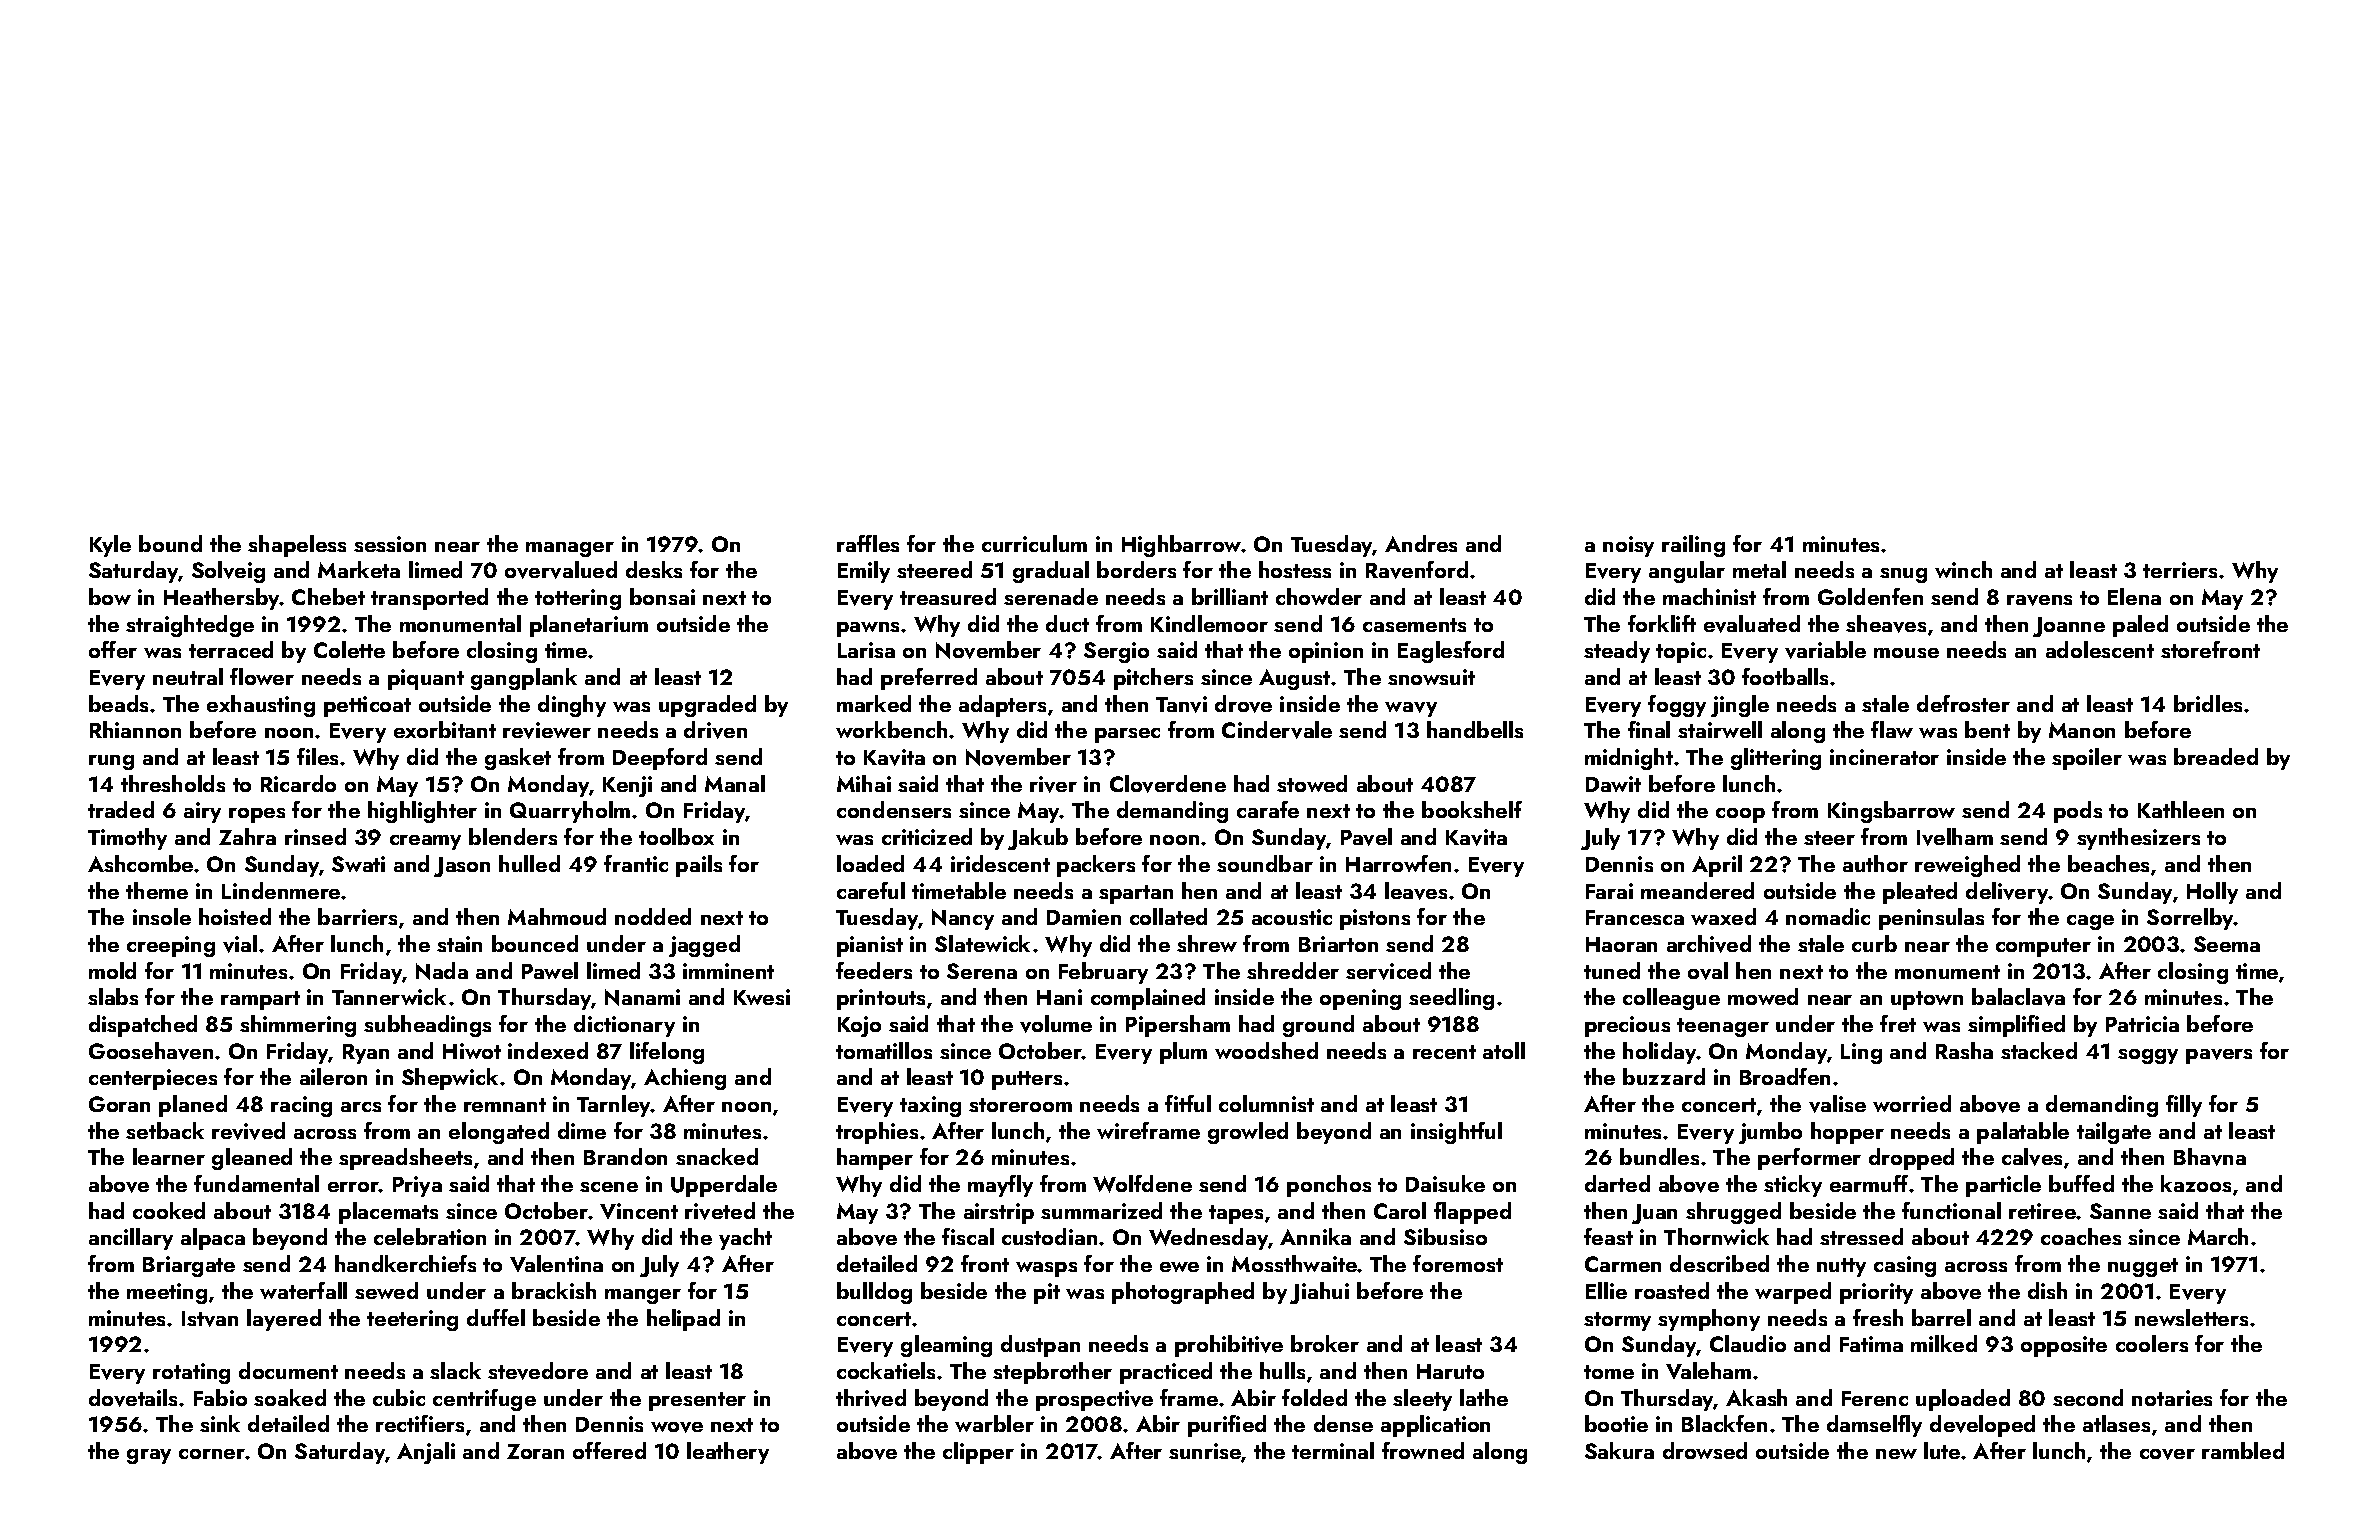  What do you see at coordinates (2180, 570) in the screenshot?
I see `terriers` at bounding box center [2180, 570].
